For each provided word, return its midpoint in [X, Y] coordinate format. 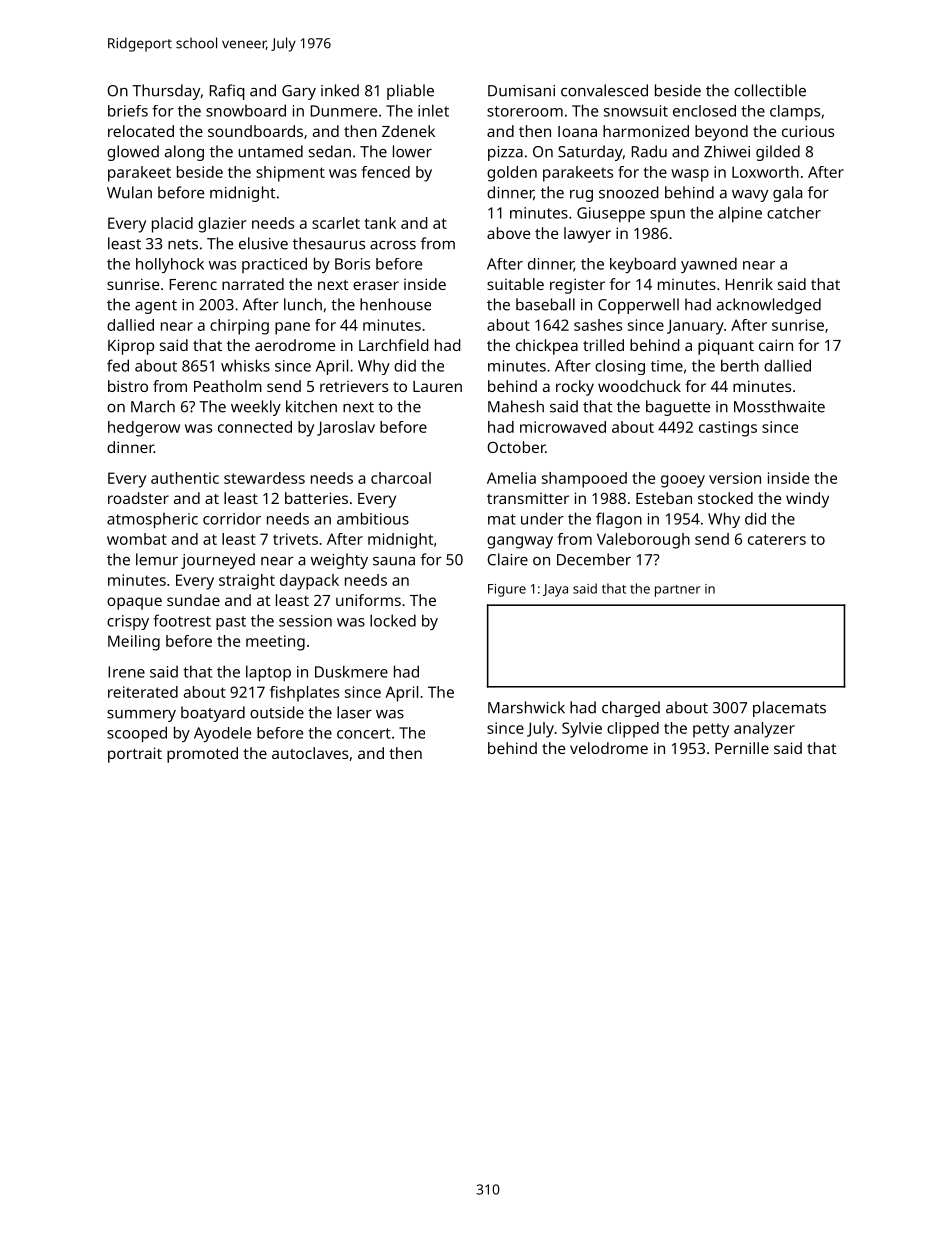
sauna [394, 561]
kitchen [311, 406]
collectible [770, 90]
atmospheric [152, 520]
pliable [410, 92]
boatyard [213, 714]
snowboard [246, 110]
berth [740, 365]
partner [678, 591]
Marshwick [526, 707]
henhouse [395, 304]
